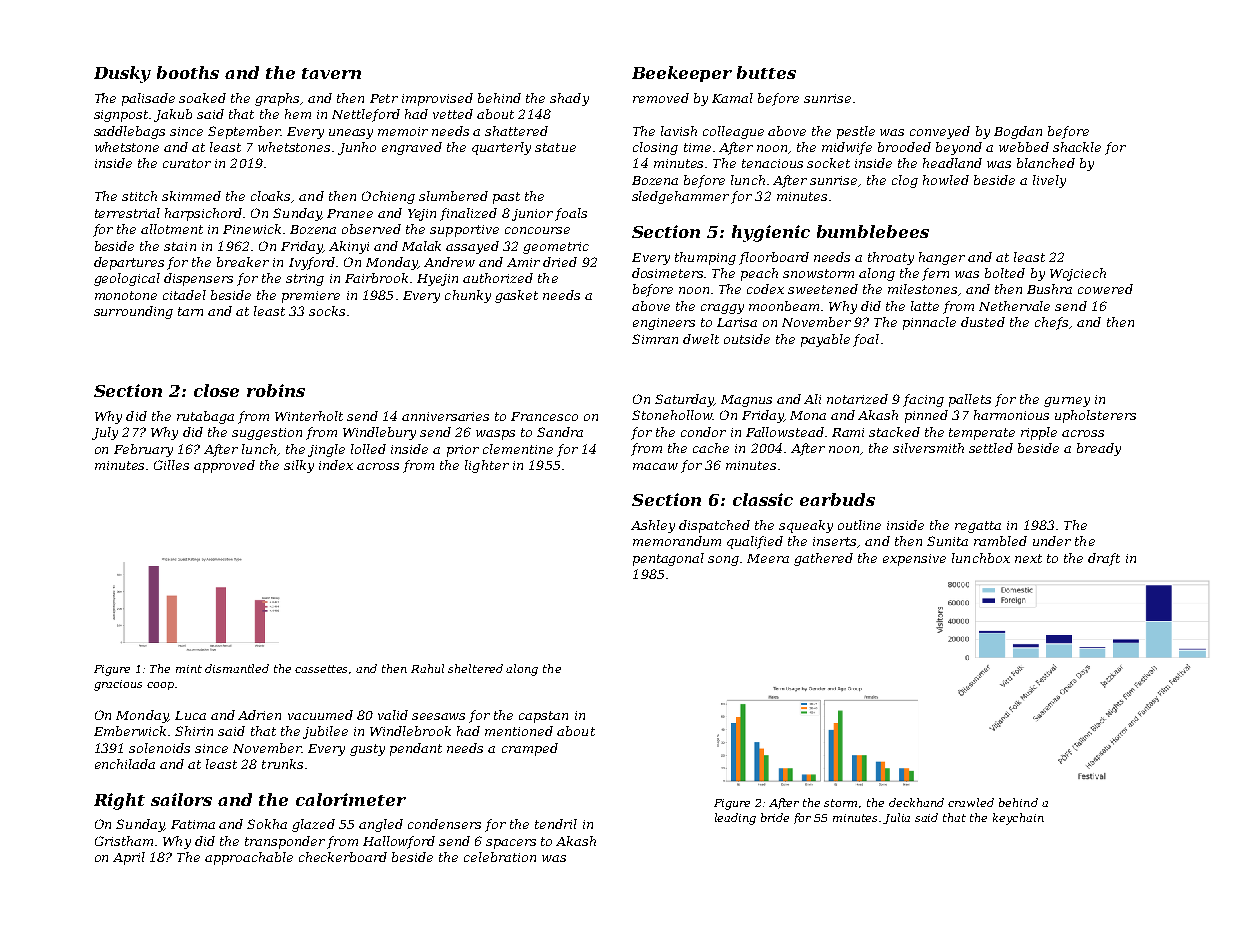 This page has width=1233, height=952. Describe the element at coordinates (983, 322) in the page. I see `dusted` at that location.
